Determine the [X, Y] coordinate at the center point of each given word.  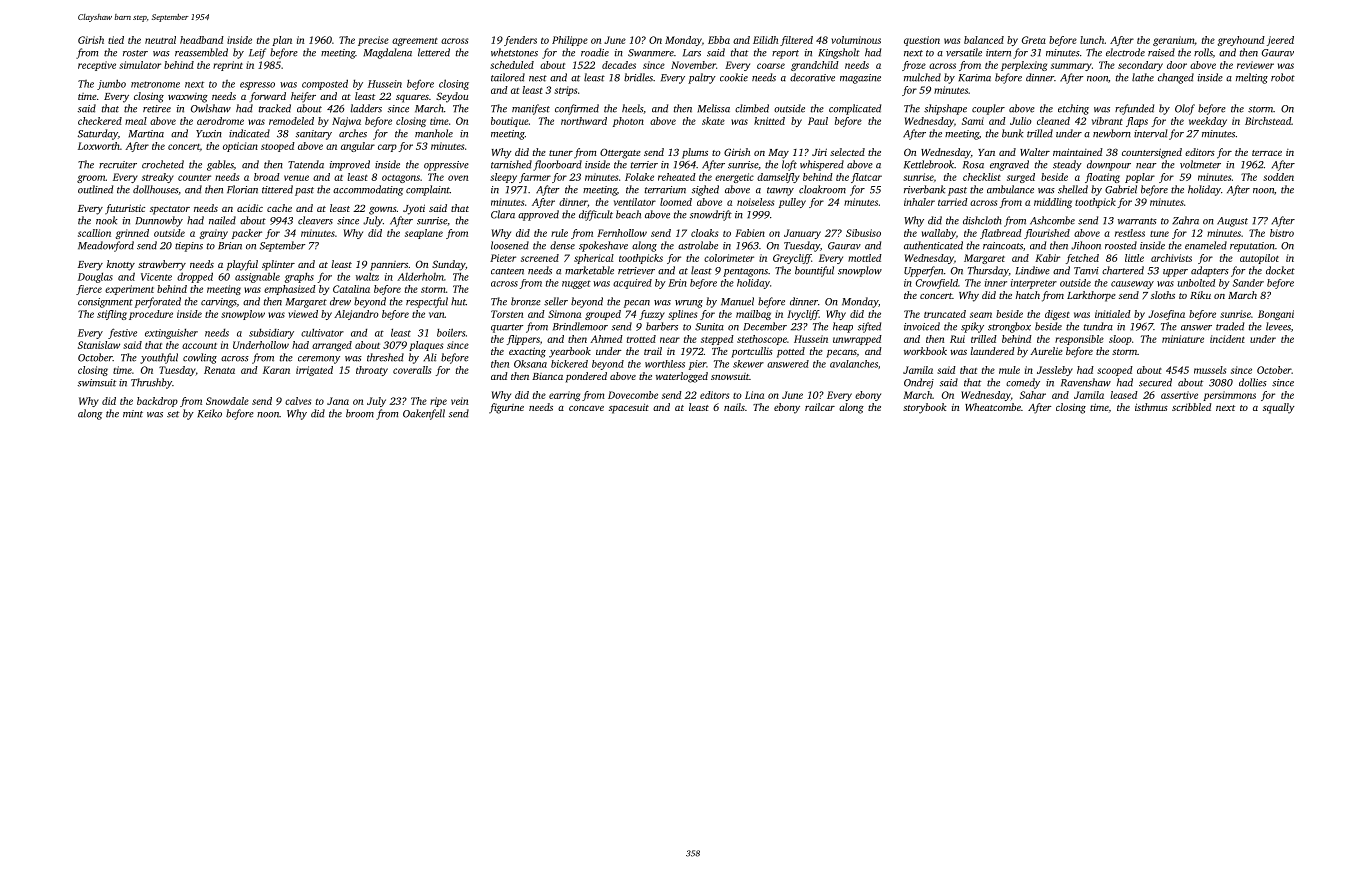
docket [1280, 270]
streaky [158, 178]
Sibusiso [863, 233]
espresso [257, 86]
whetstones [514, 52]
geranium [1173, 41]
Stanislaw [99, 345]
